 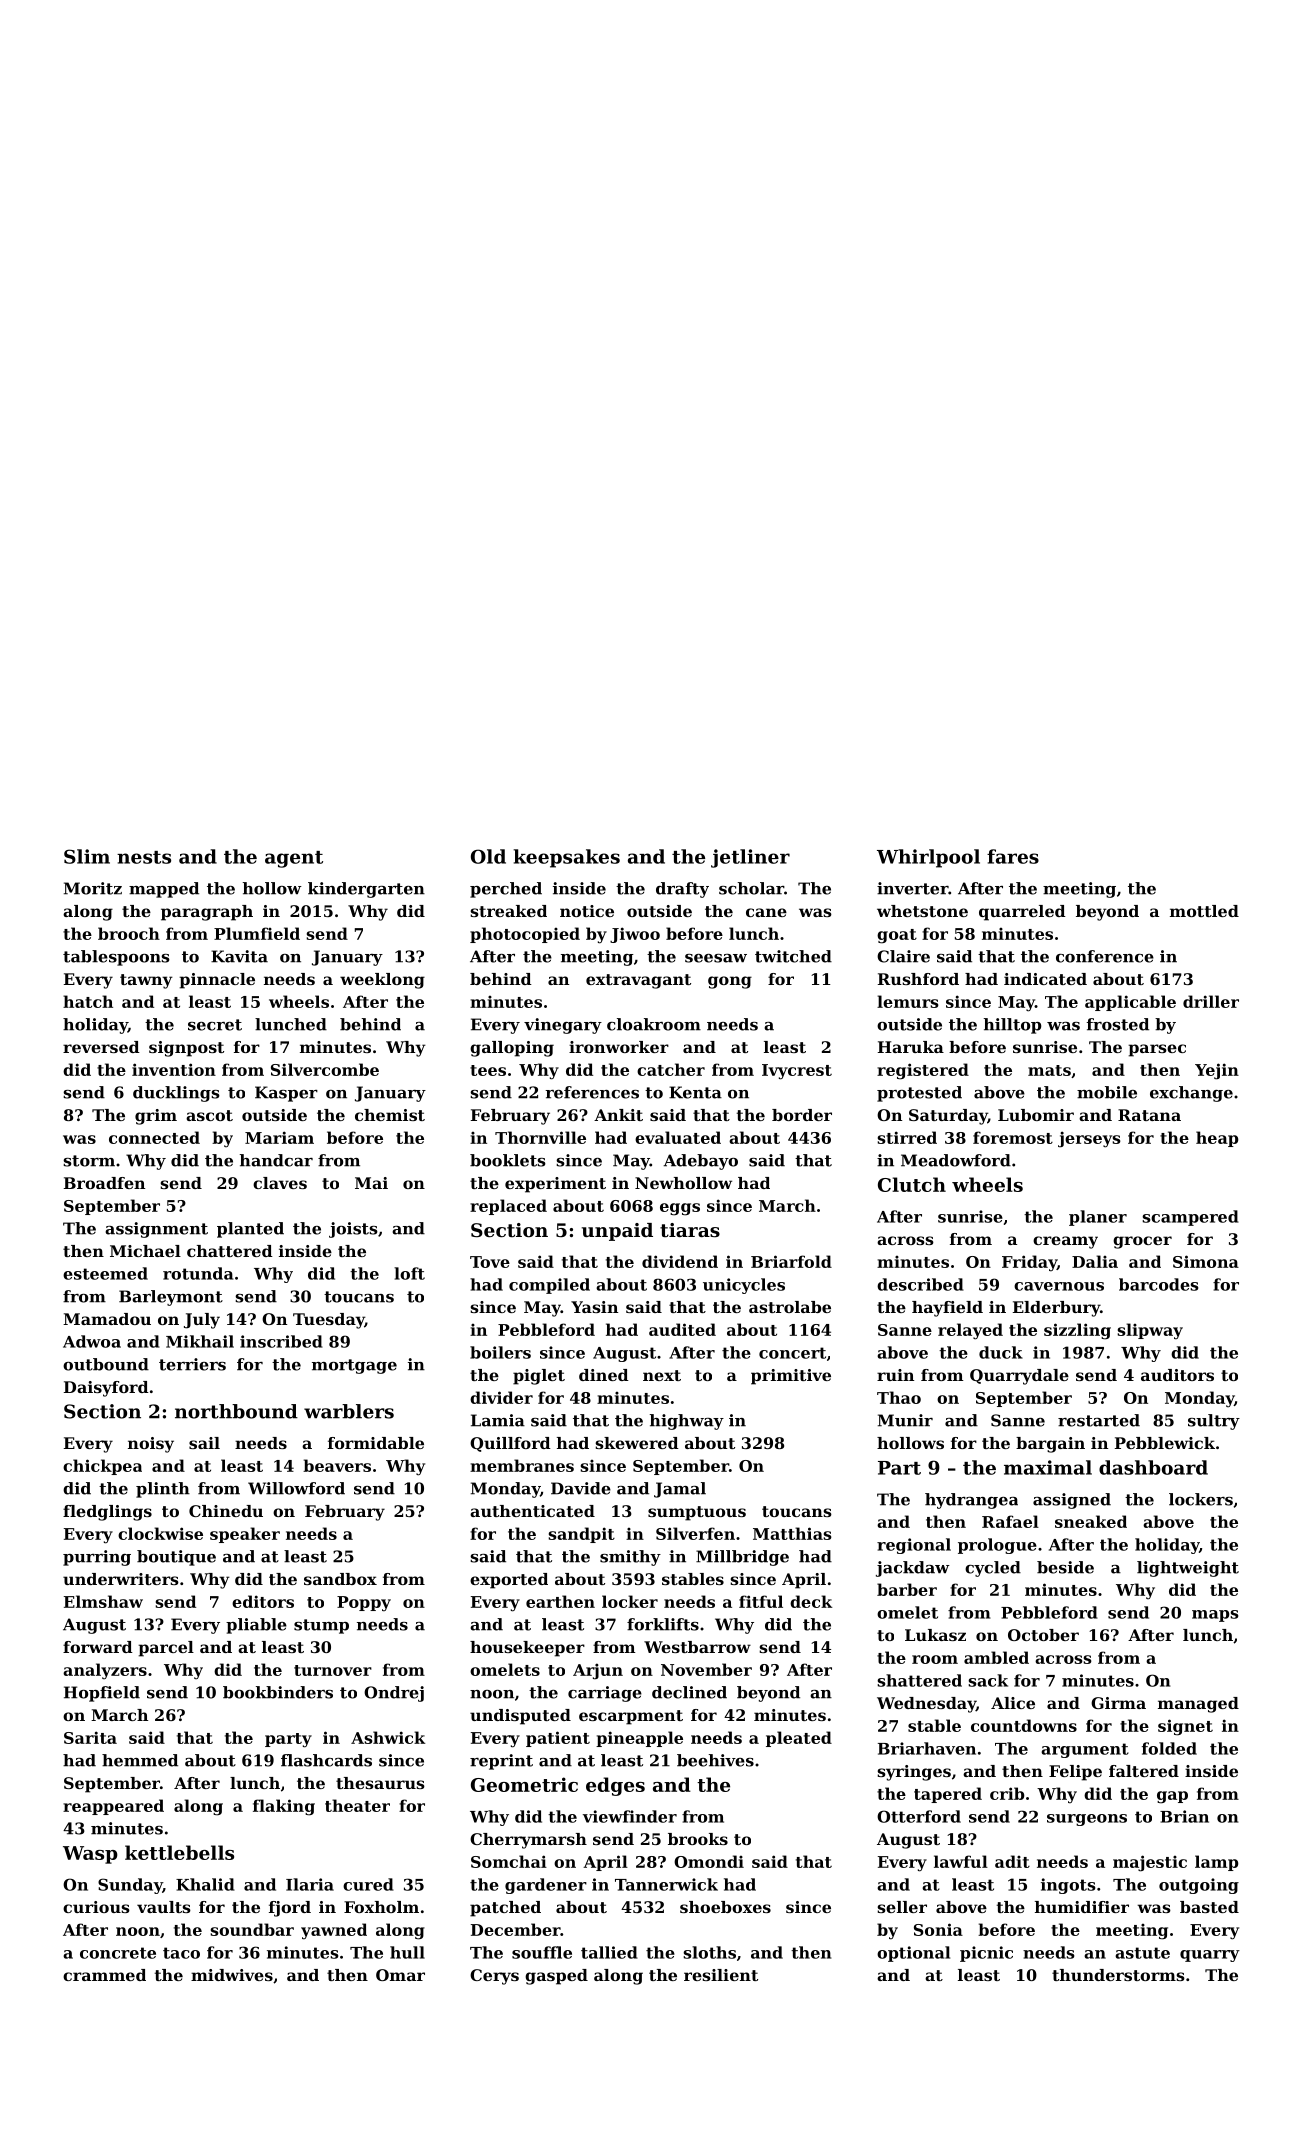 What do you see at coordinates (245, 1535) in the screenshot?
I see `speaker` at bounding box center [245, 1535].
